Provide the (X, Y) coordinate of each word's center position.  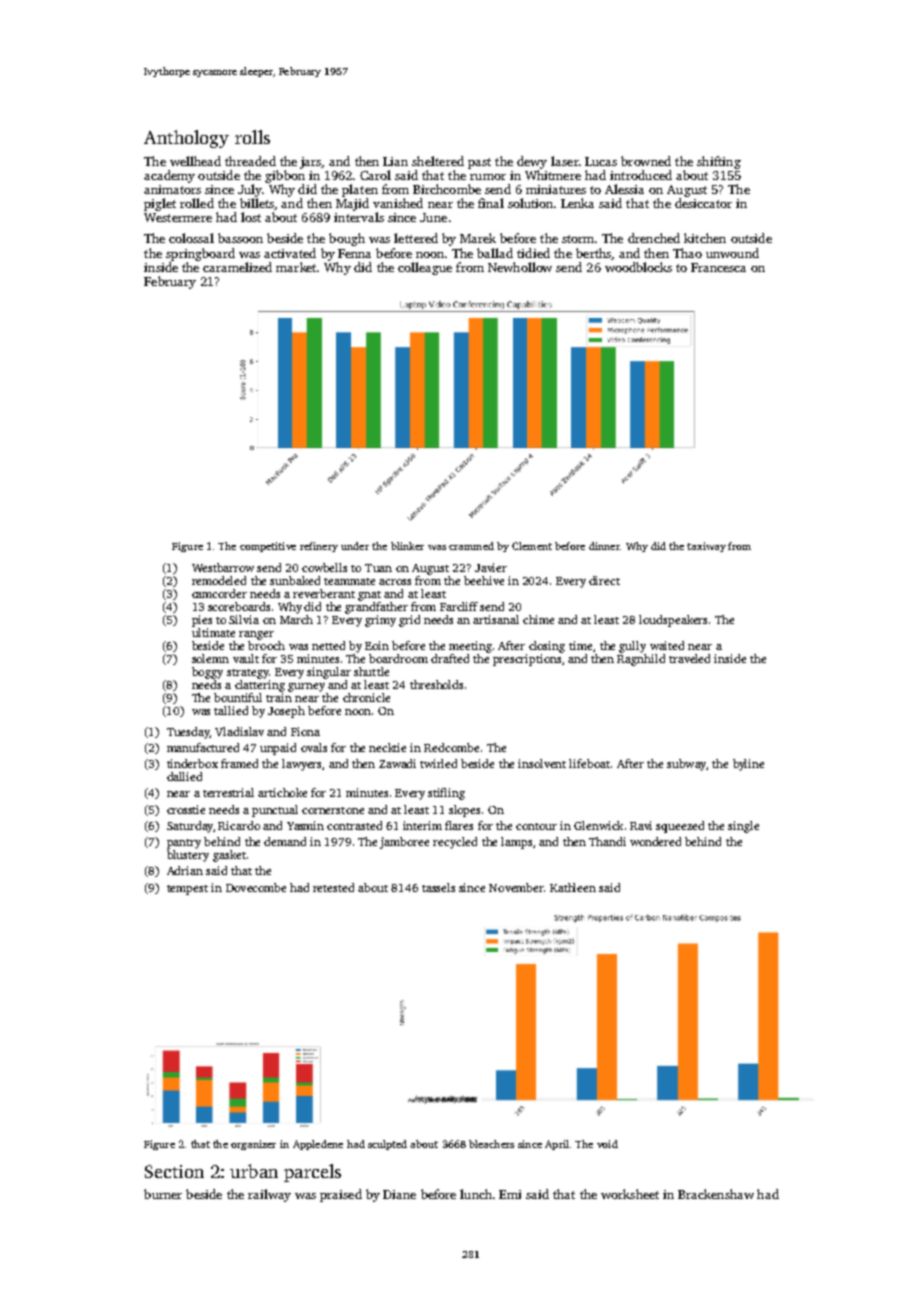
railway (269, 1195)
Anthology (186, 139)
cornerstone (333, 810)
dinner (604, 546)
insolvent (542, 763)
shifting (719, 162)
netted (328, 645)
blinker (407, 546)
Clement (532, 546)
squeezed (680, 827)
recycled (455, 843)
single (743, 827)
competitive (268, 547)
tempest (187, 890)
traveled (689, 658)
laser (565, 161)
